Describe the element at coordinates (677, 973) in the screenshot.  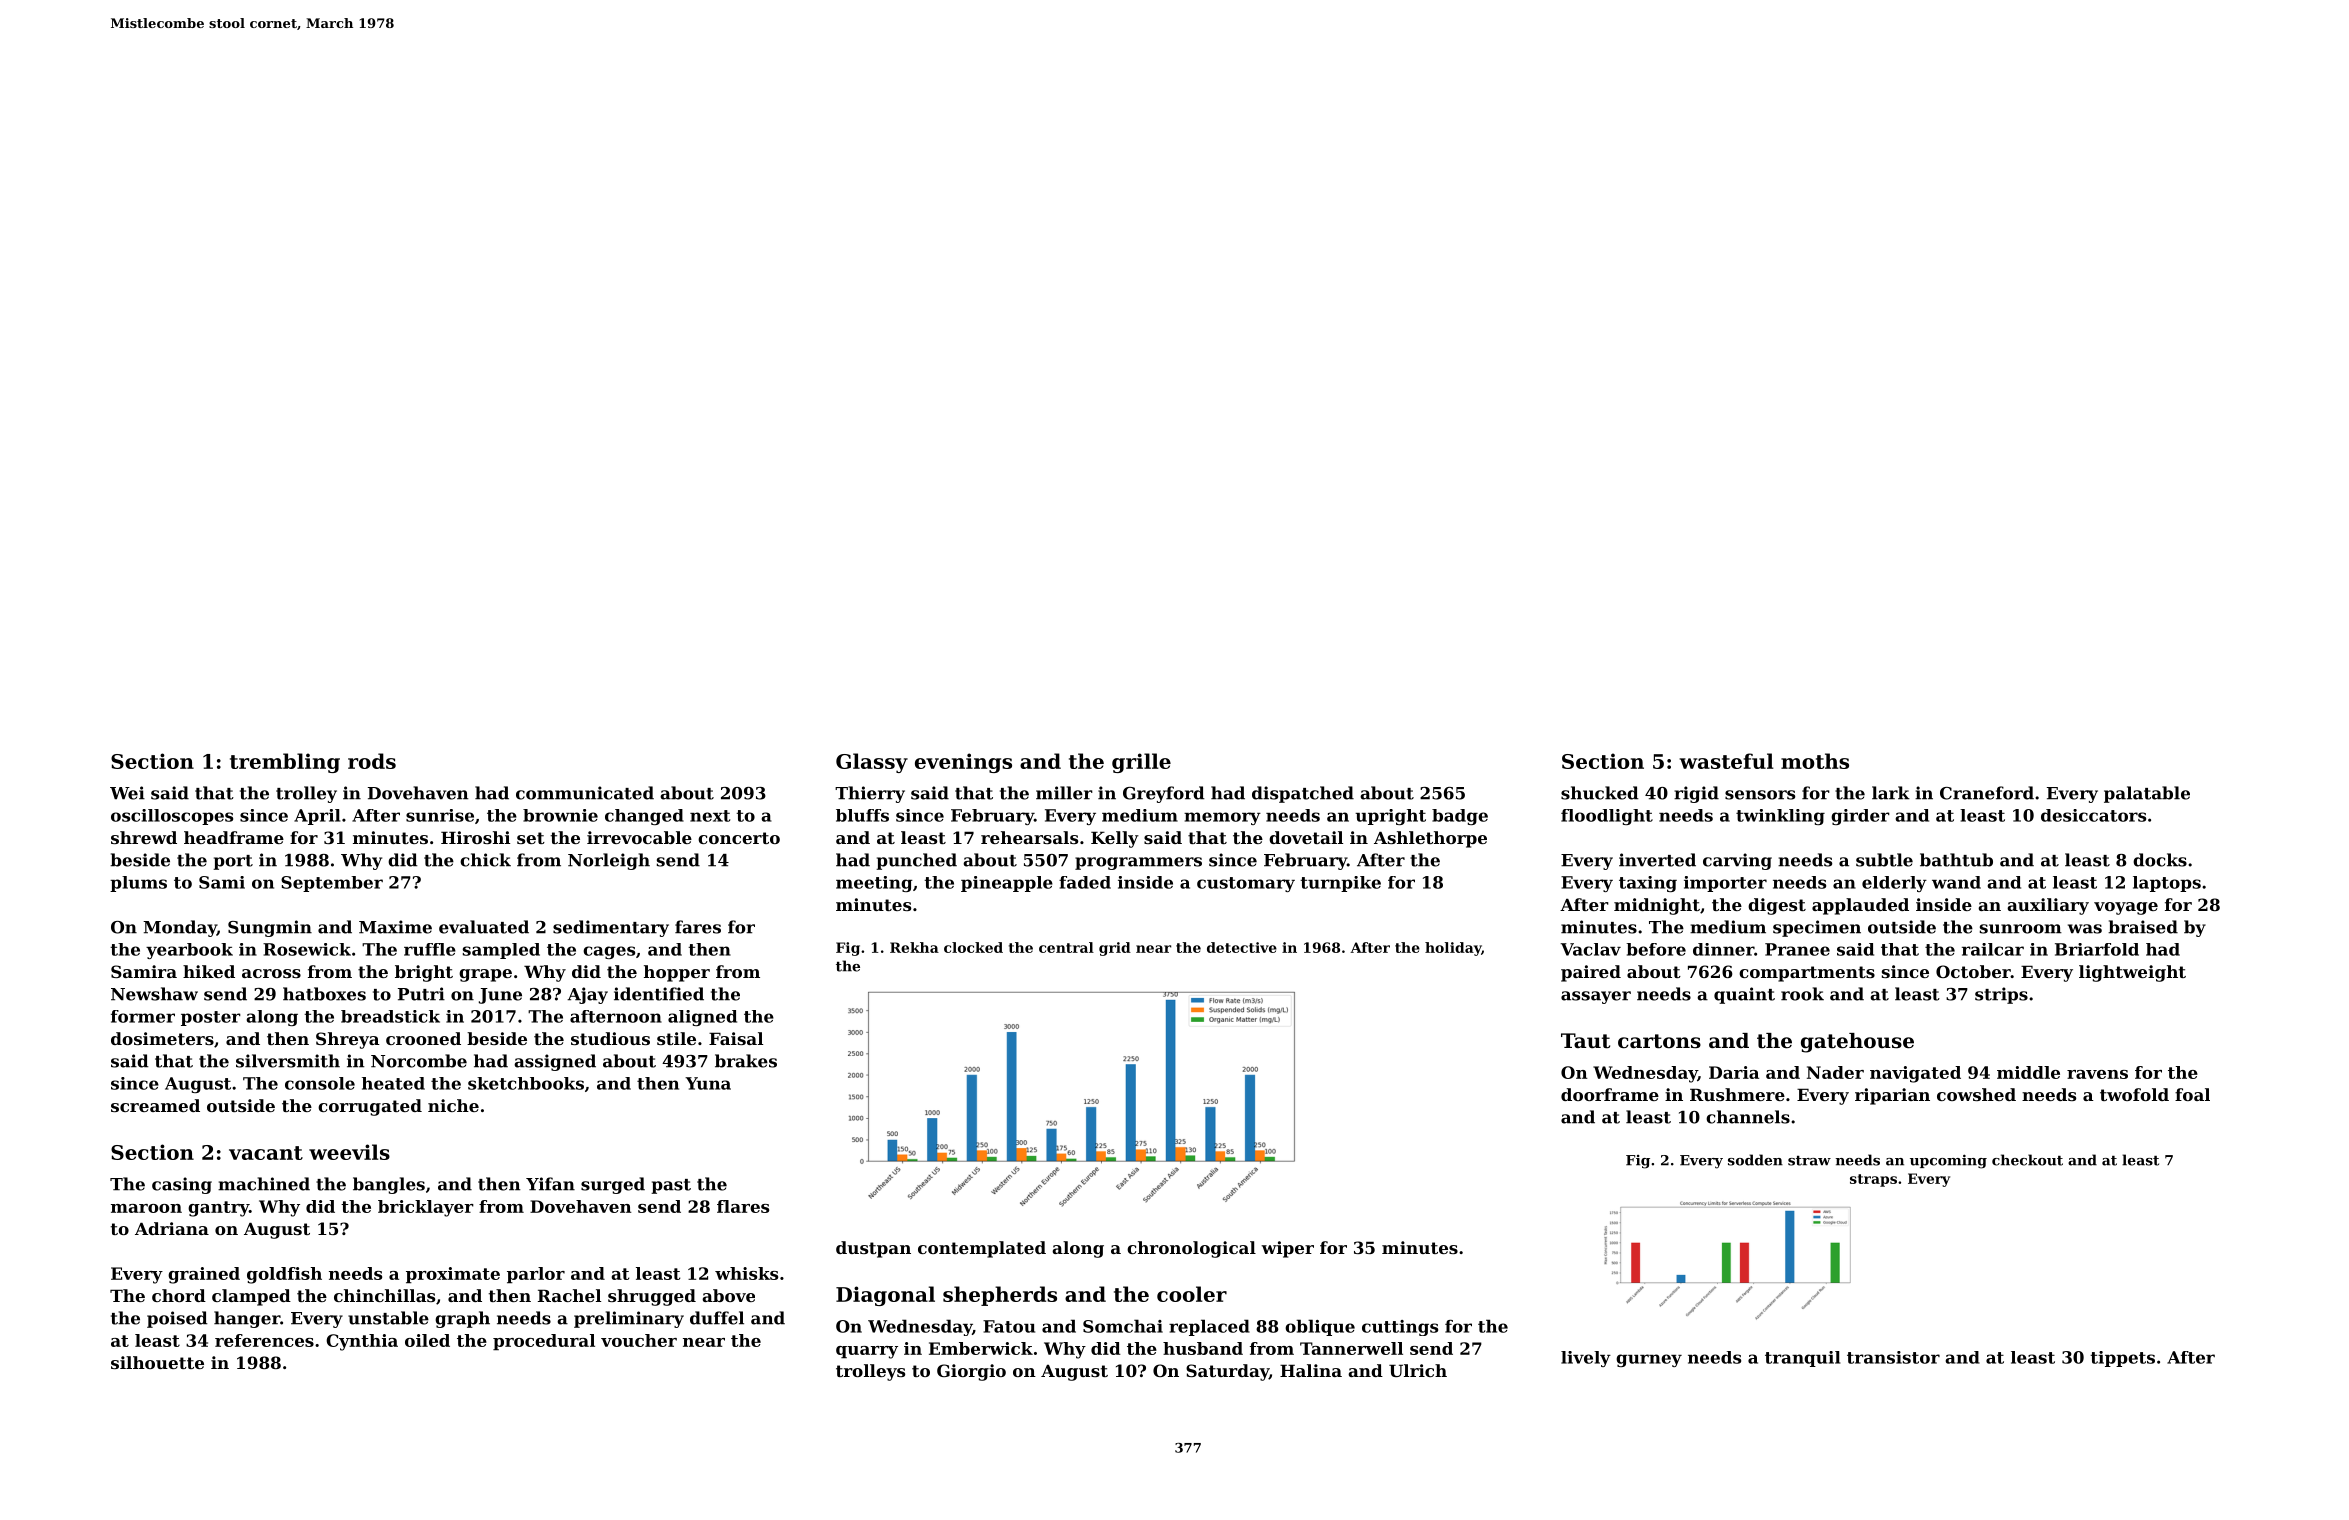
I see `hopper` at that location.
